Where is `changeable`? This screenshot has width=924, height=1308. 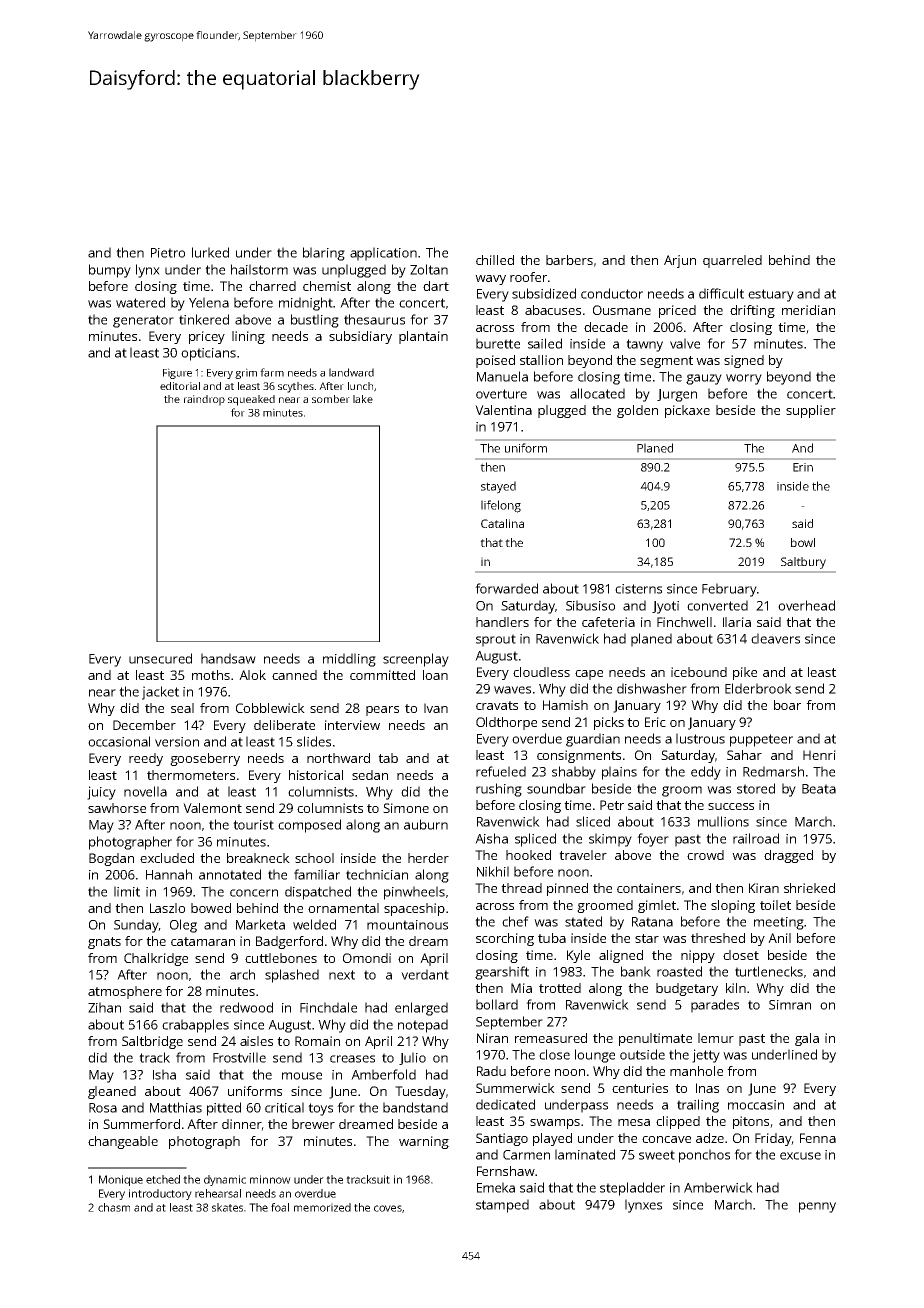
changeable is located at coordinates (123, 1142).
